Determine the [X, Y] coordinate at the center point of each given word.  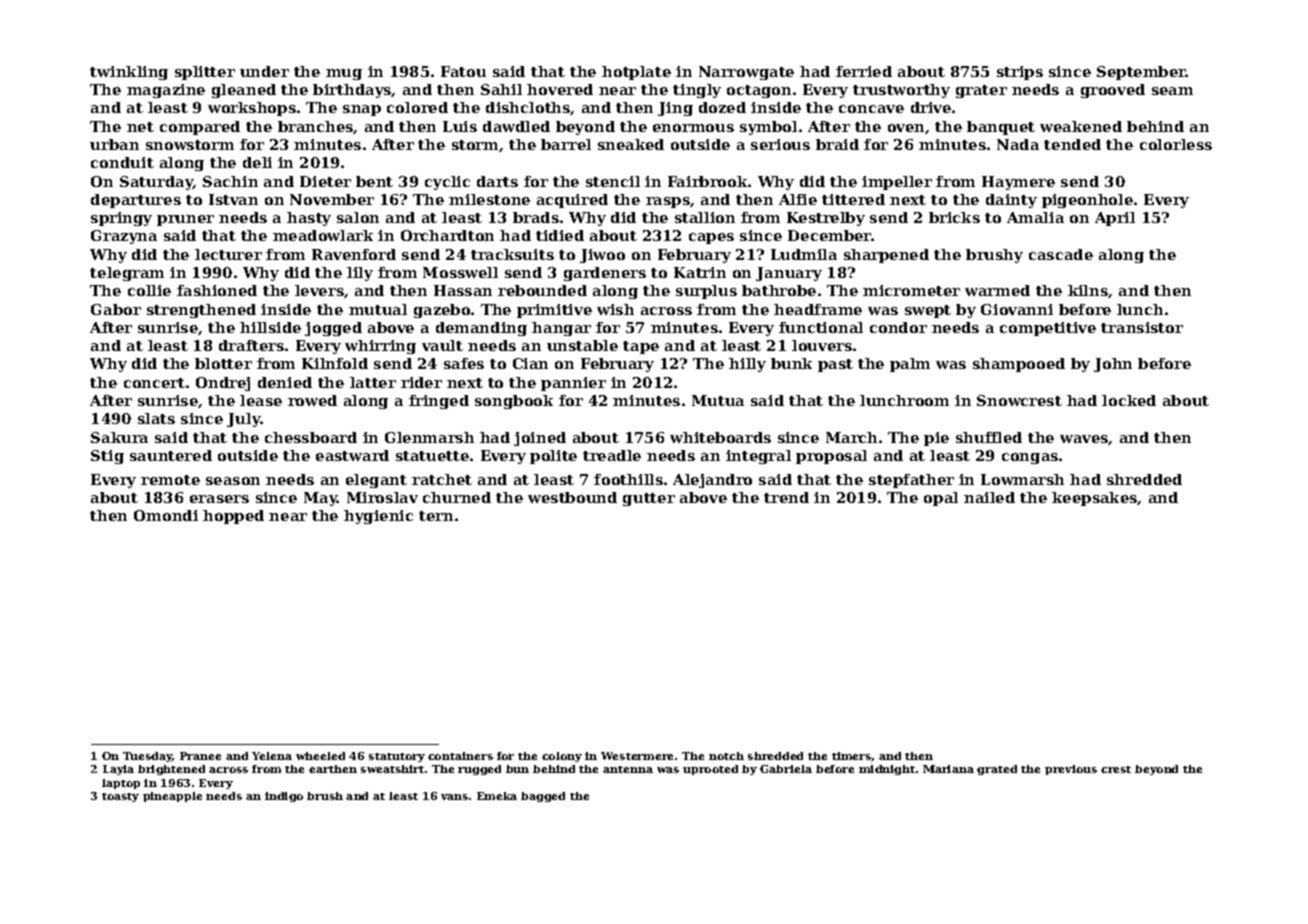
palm [910, 365]
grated [997, 770]
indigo [284, 797]
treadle [612, 455]
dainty [1011, 201]
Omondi [166, 515]
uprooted [710, 770]
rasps [668, 202]
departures [136, 201]
